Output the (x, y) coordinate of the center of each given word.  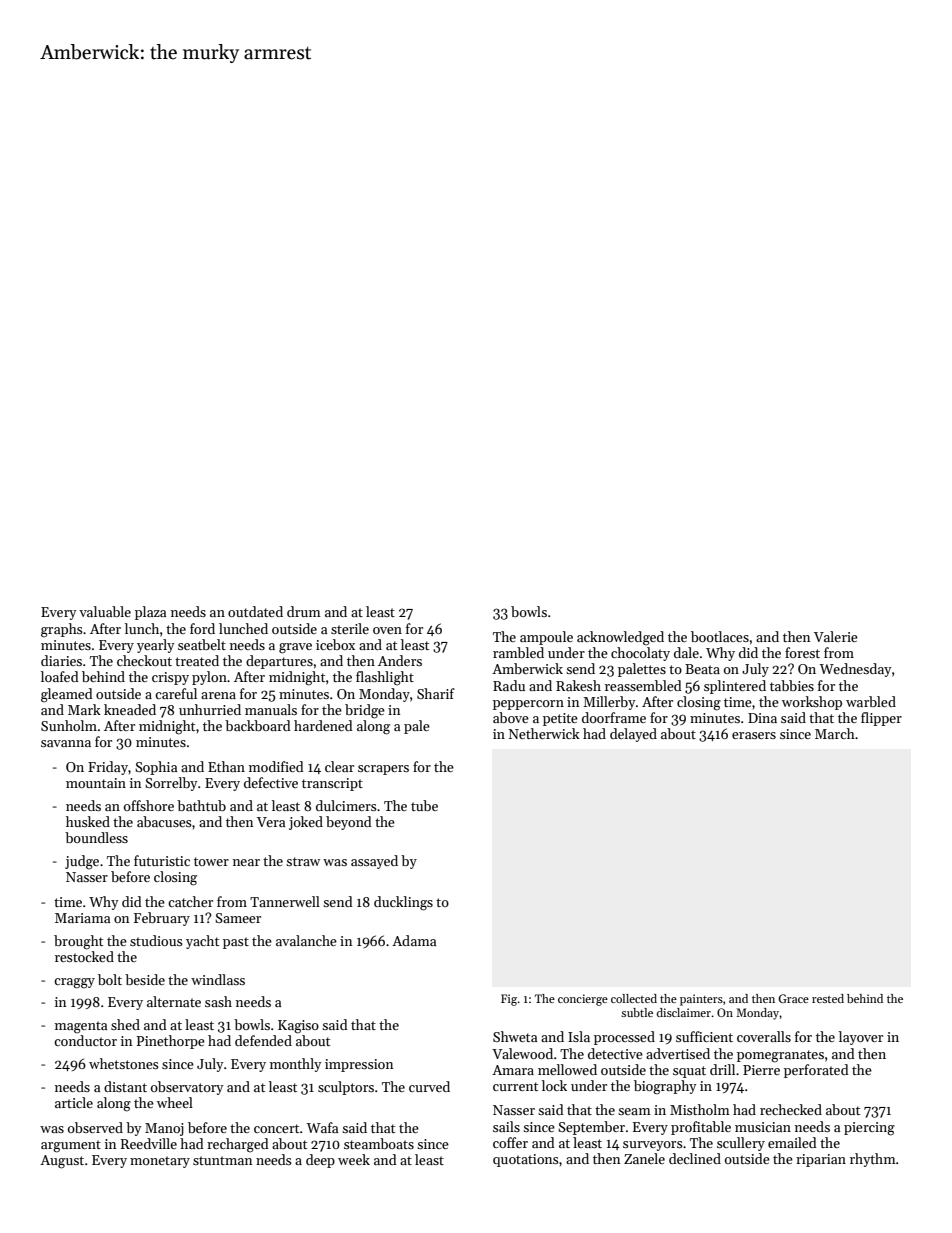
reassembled (643, 685)
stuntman (222, 1160)
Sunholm (69, 725)
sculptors (346, 1088)
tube (424, 805)
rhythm (873, 1160)
